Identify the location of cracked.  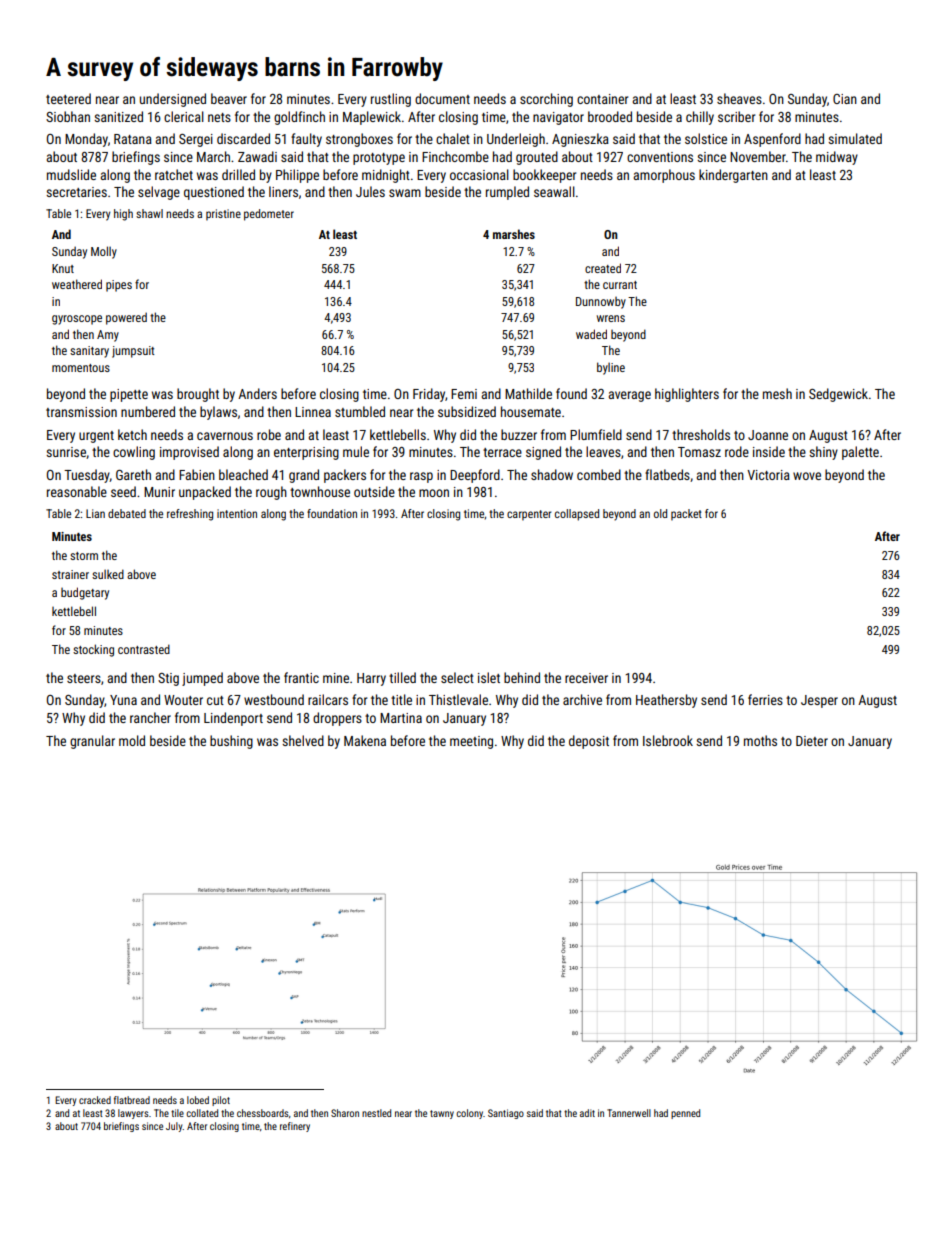
(95, 1100).
